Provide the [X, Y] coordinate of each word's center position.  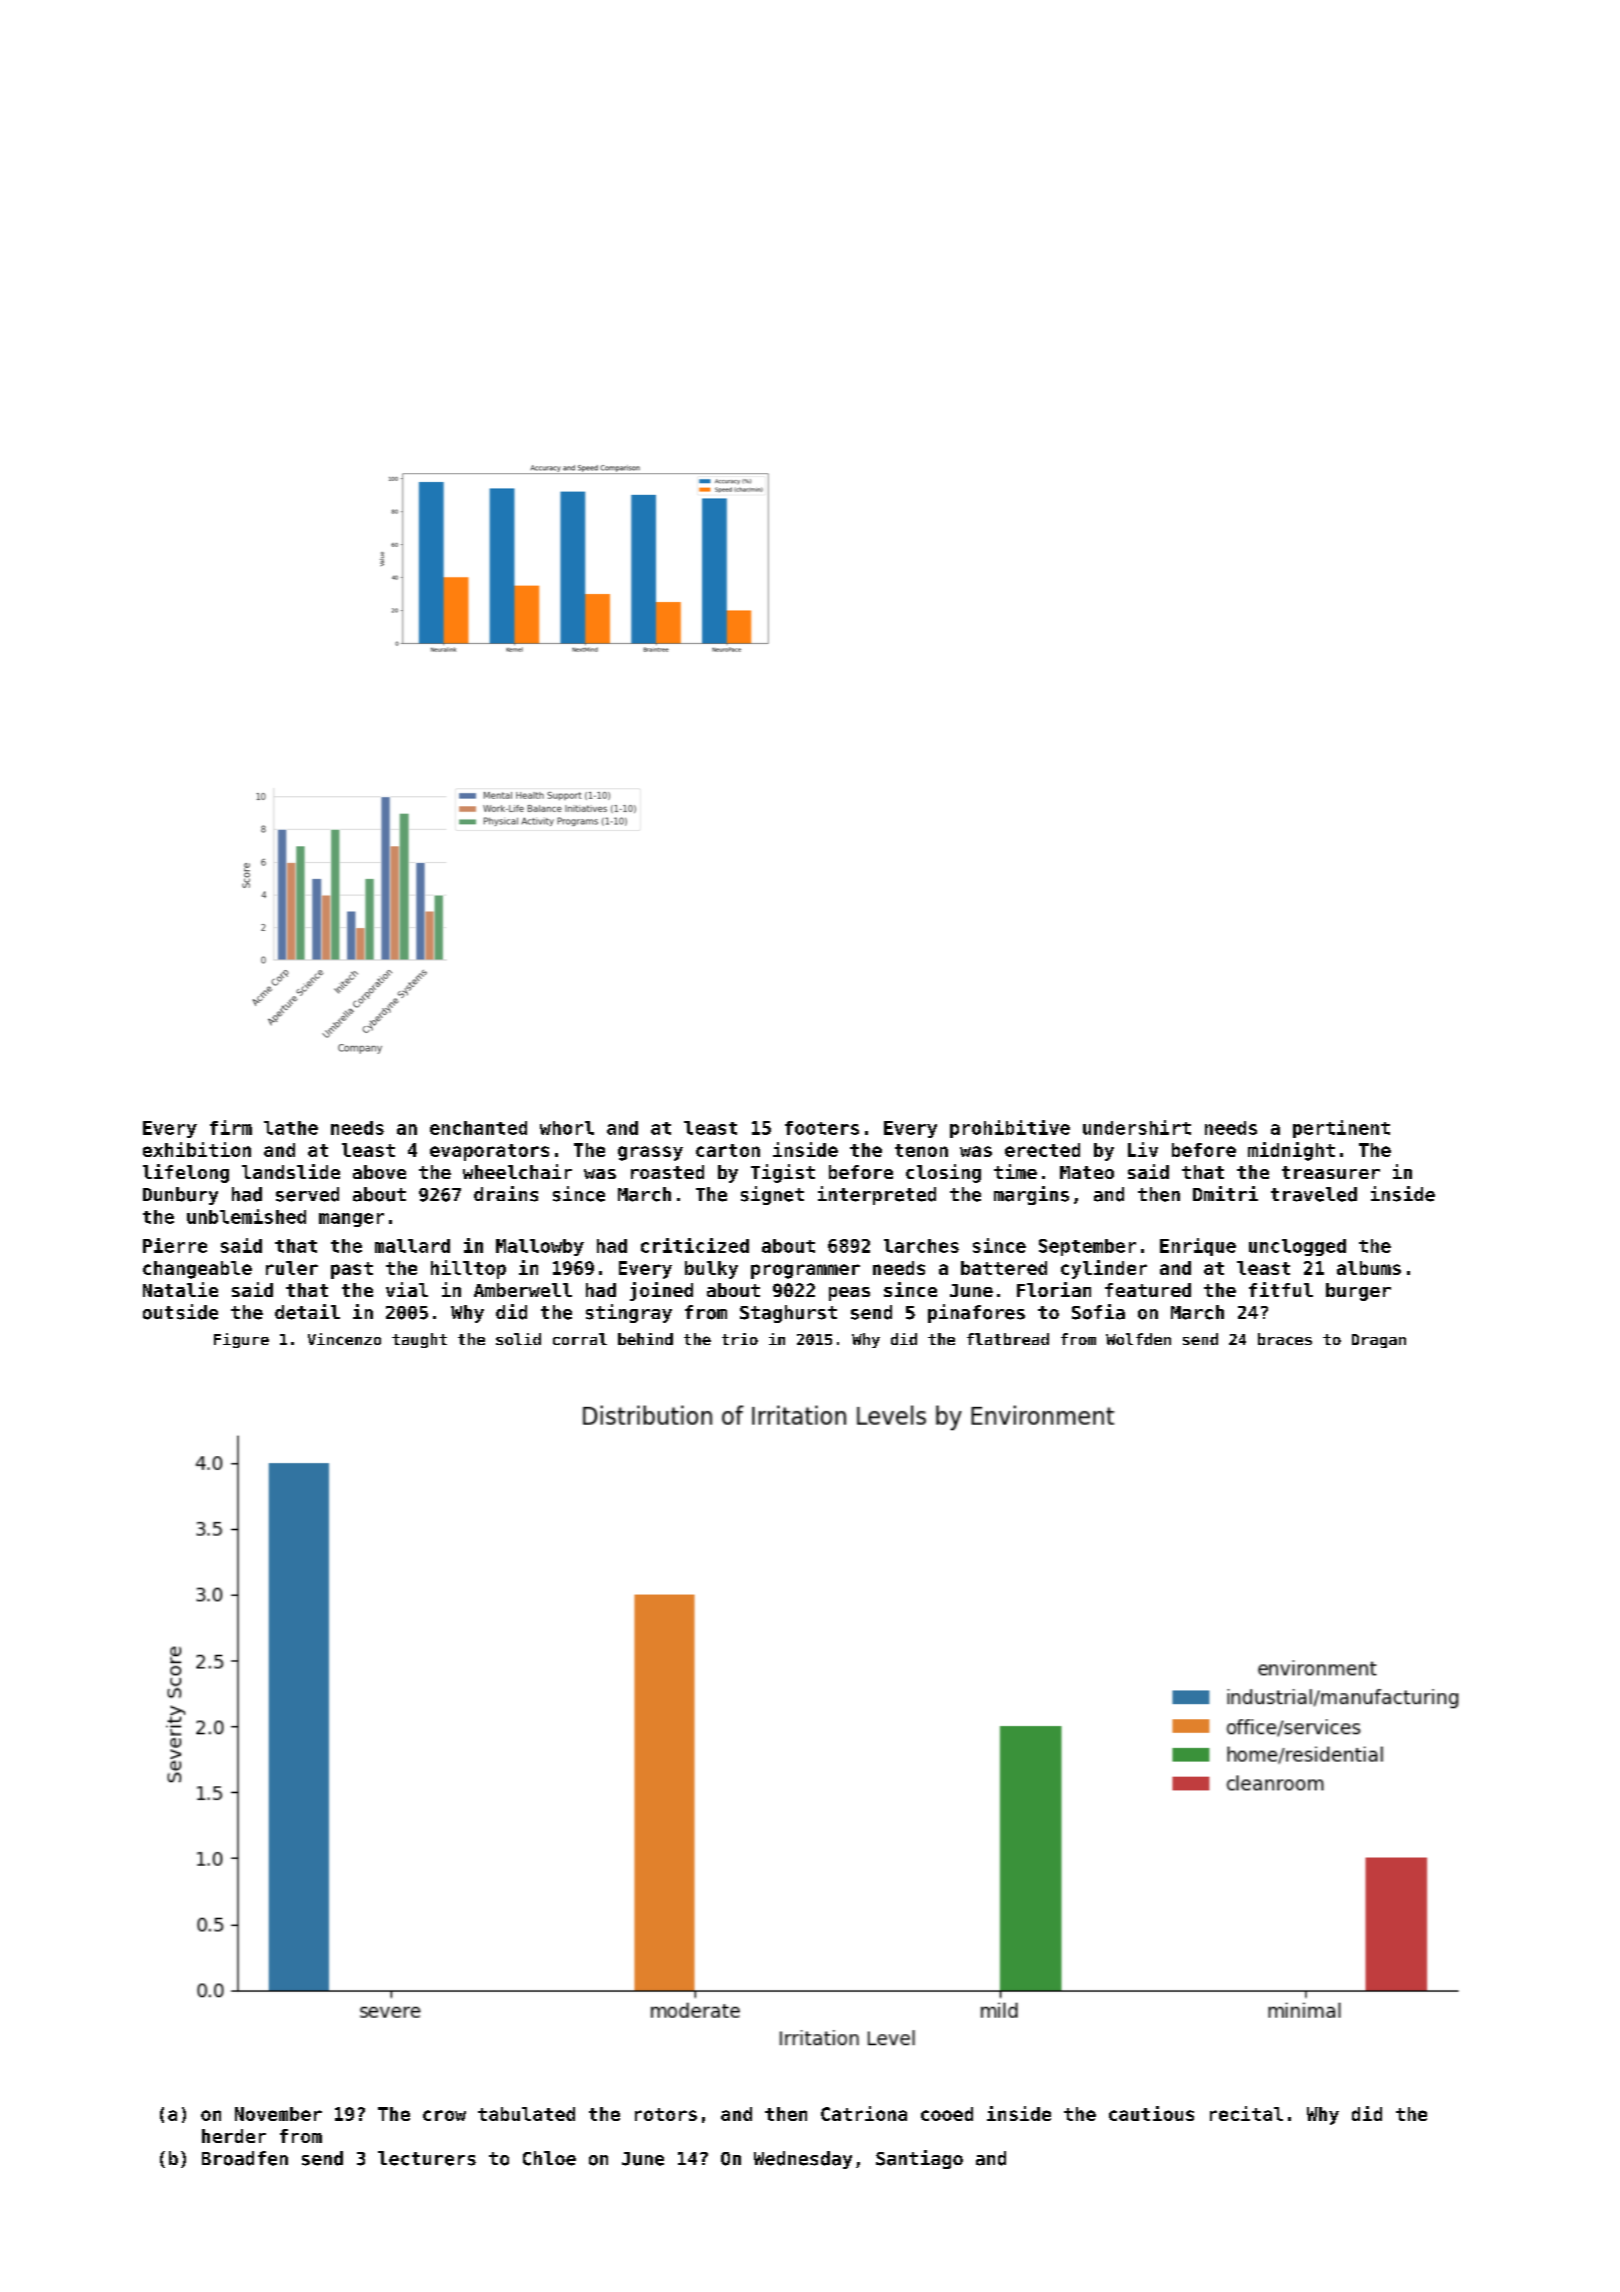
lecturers [427, 2158]
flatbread [1008, 1339]
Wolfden [1138, 1339]
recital [1246, 2113]
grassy [650, 1153]
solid [518, 1339]
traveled [1314, 1194]
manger [351, 1220]
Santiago [919, 2159]
